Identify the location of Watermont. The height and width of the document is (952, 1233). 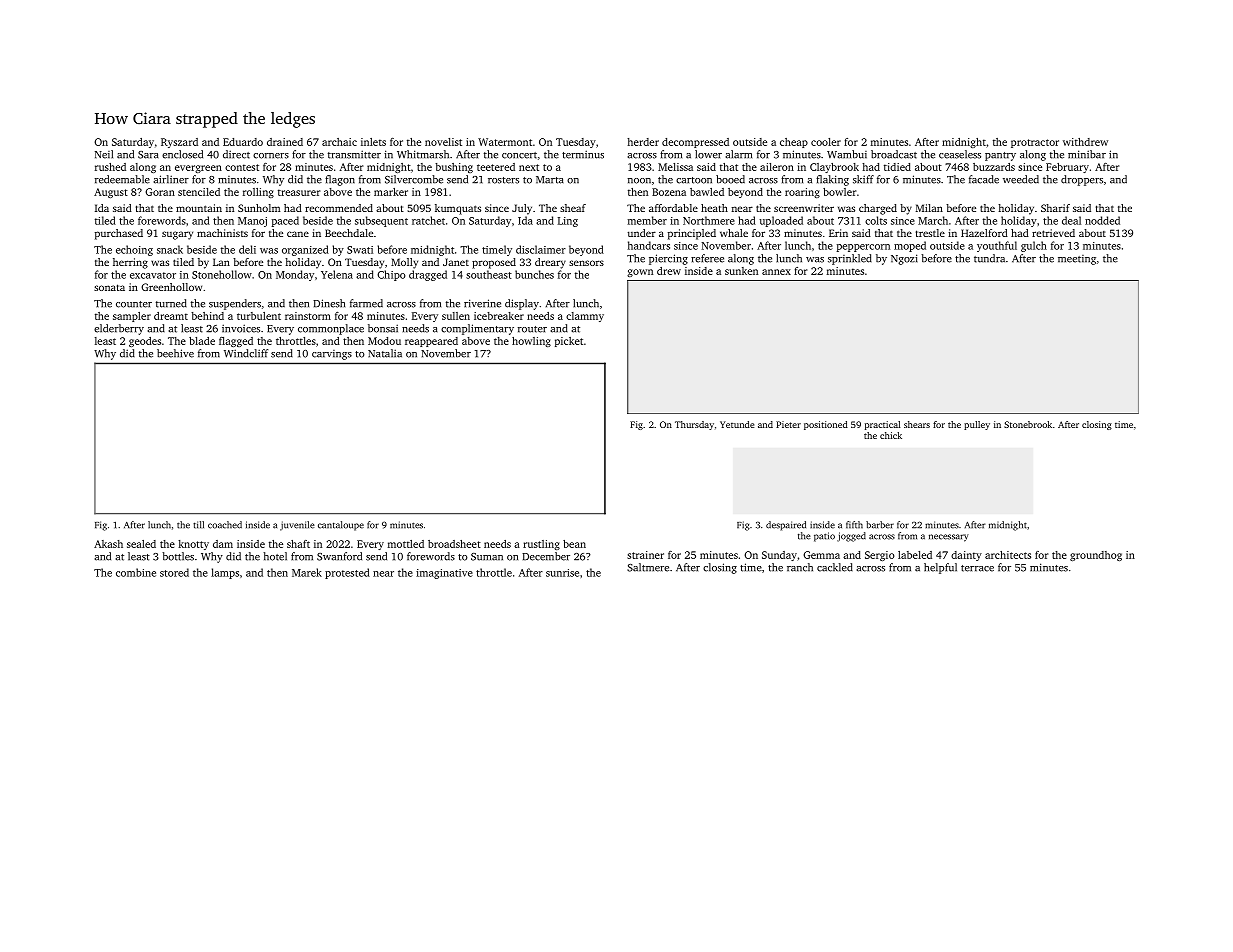
(505, 142).
